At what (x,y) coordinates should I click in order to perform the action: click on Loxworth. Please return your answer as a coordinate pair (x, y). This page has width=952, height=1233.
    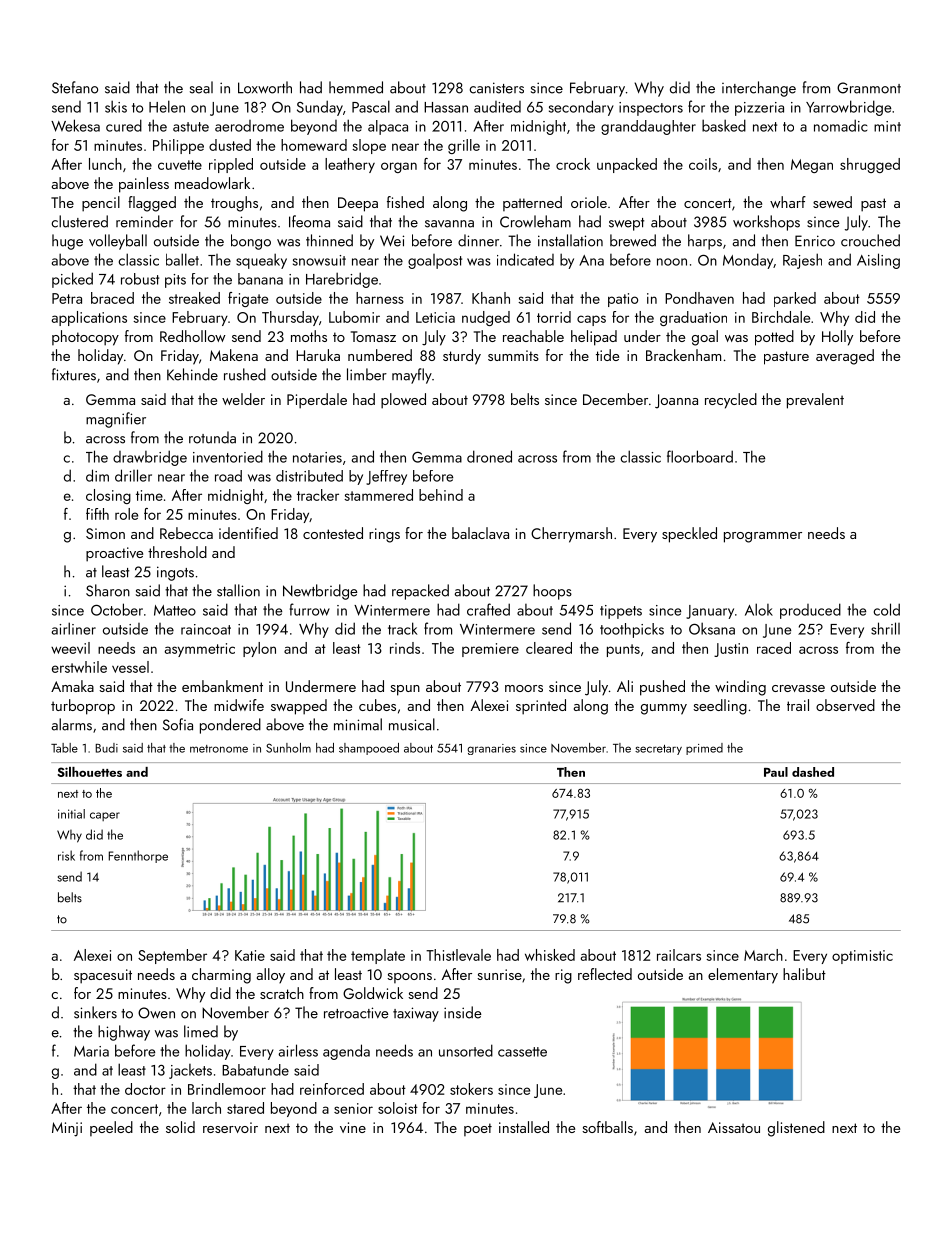
    Looking at the image, I should click on (265, 87).
